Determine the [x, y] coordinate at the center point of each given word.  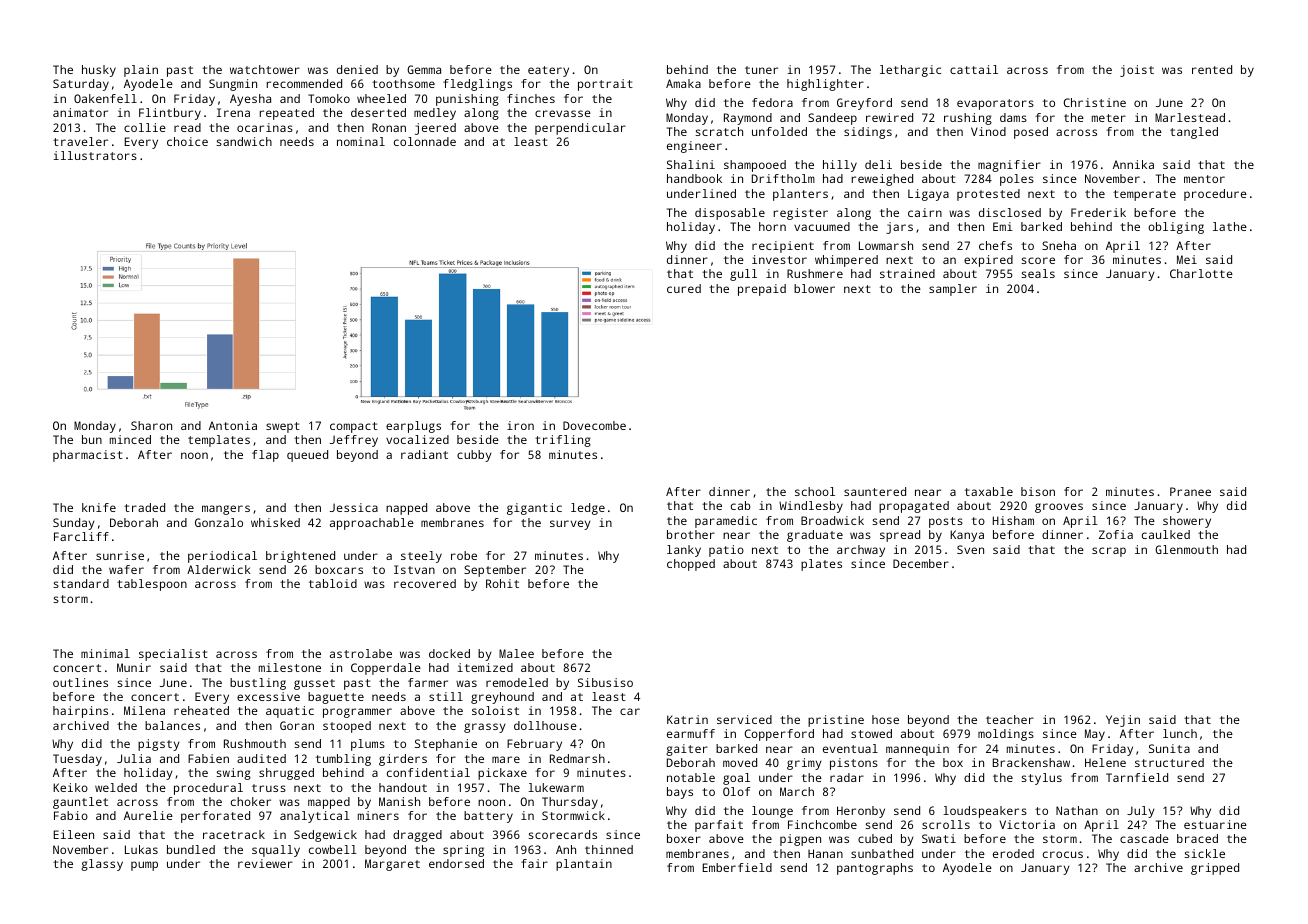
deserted [378, 112]
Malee [516, 653]
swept [283, 427]
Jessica [354, 507]
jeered [435, 129]
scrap [1109, 552]
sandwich [244, 141]
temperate [1144, 195]
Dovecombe [594, 425]
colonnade [425, 141]
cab [741, 505]
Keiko [70, 787]
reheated [201, 710]
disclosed [1010, 212]
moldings [1006, 735]
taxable [989, 491]
